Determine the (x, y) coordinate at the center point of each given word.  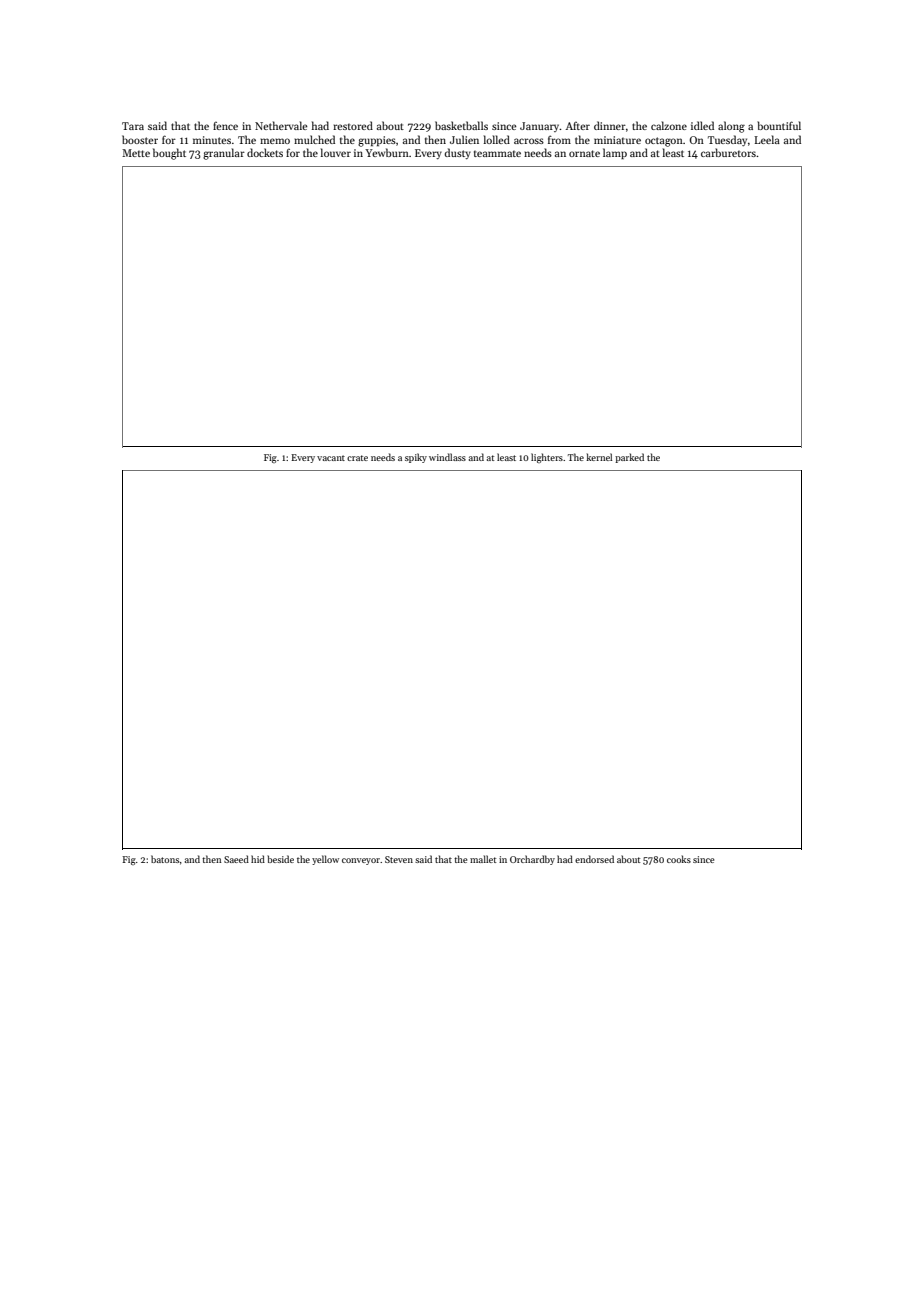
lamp (615, 153)
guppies (377, 141)
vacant (331, 458)
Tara (133, 126)
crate (357, 458)
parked (629, 458)
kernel (599, 457)
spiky (416, 458)
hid (258, 859)
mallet (483, 859)
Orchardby (532, 860)
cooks (679, 859)
